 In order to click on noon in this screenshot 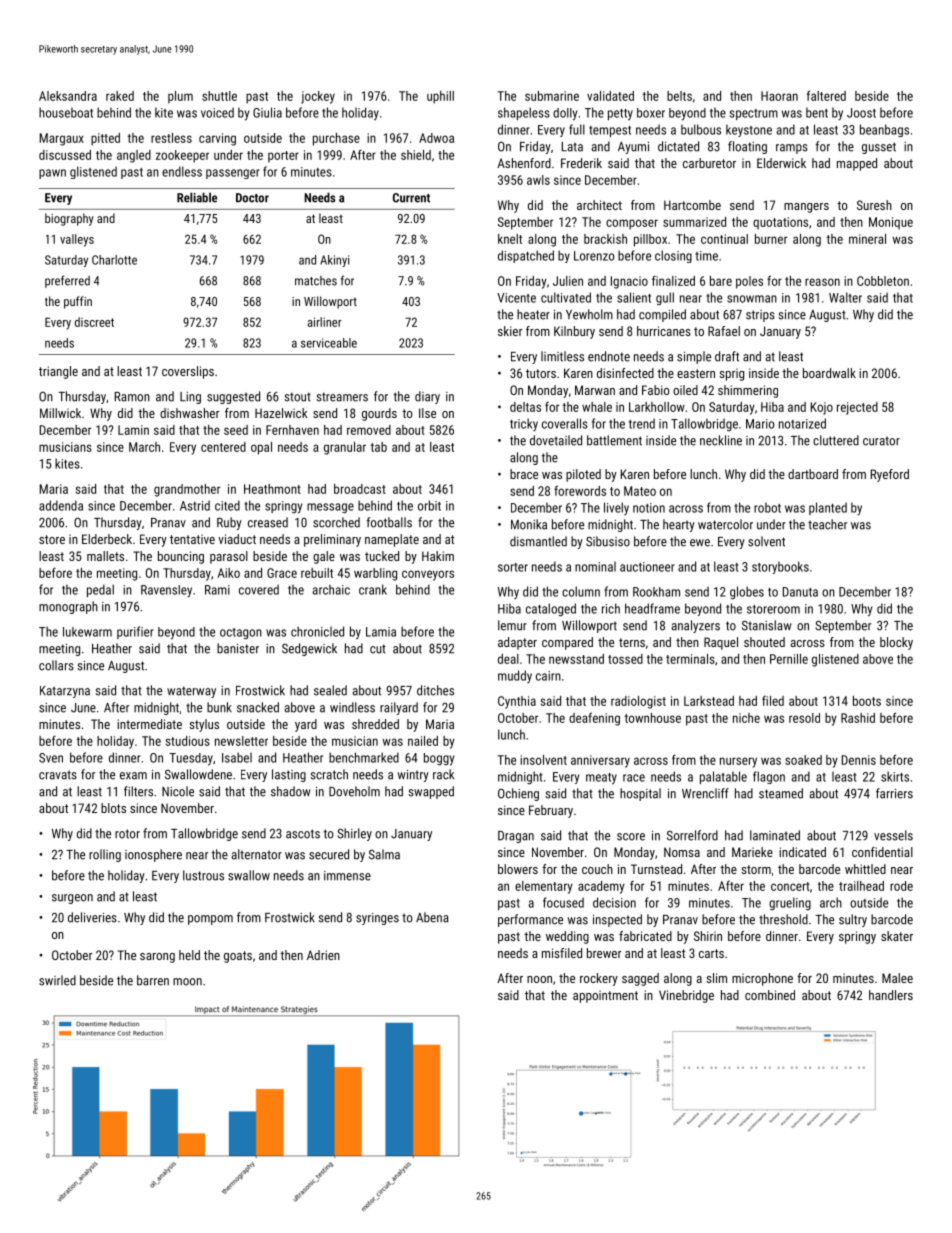, I will do `click(539, 979)`.
